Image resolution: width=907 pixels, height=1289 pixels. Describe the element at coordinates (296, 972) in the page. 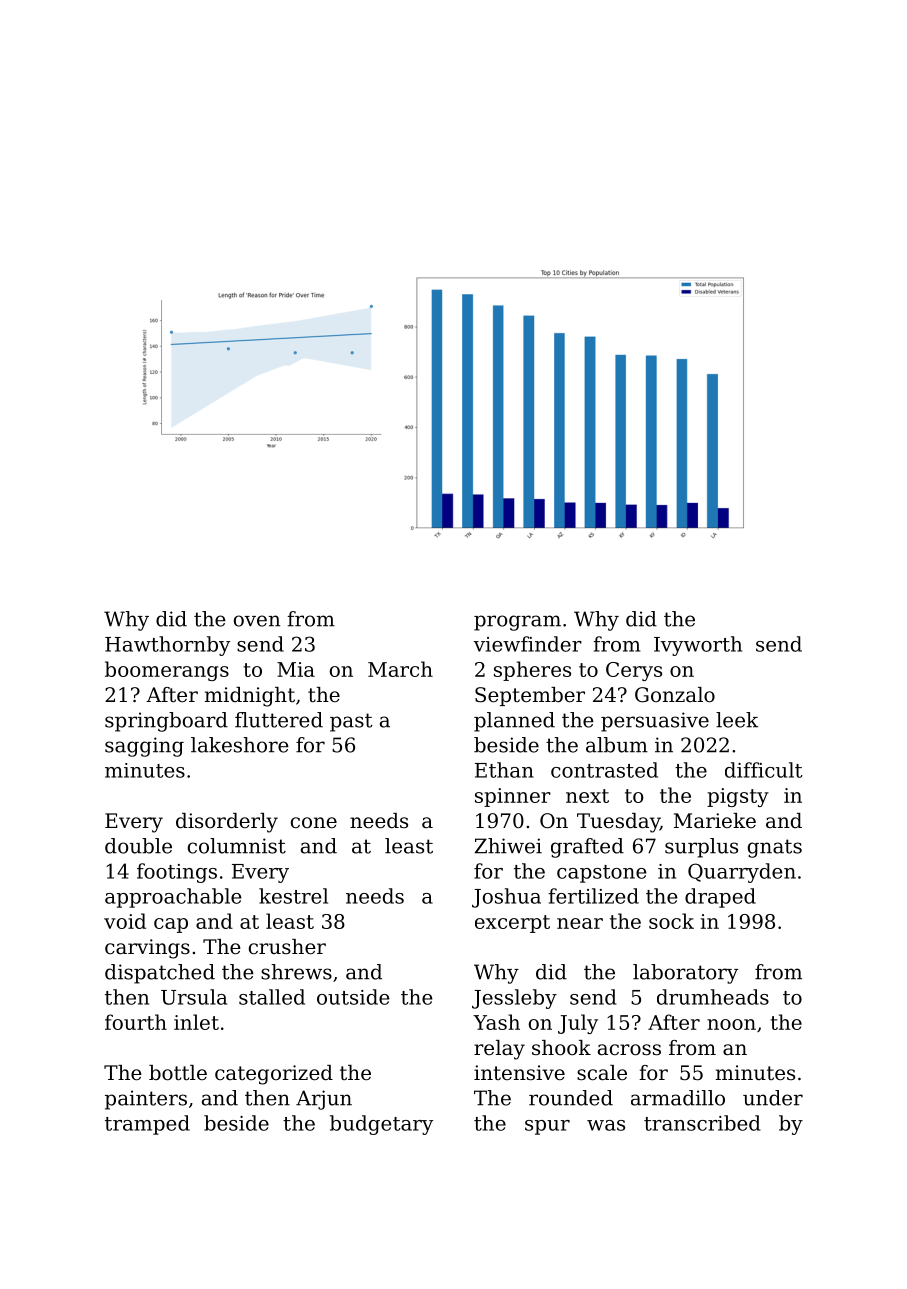

I see `shrews` at that location.
